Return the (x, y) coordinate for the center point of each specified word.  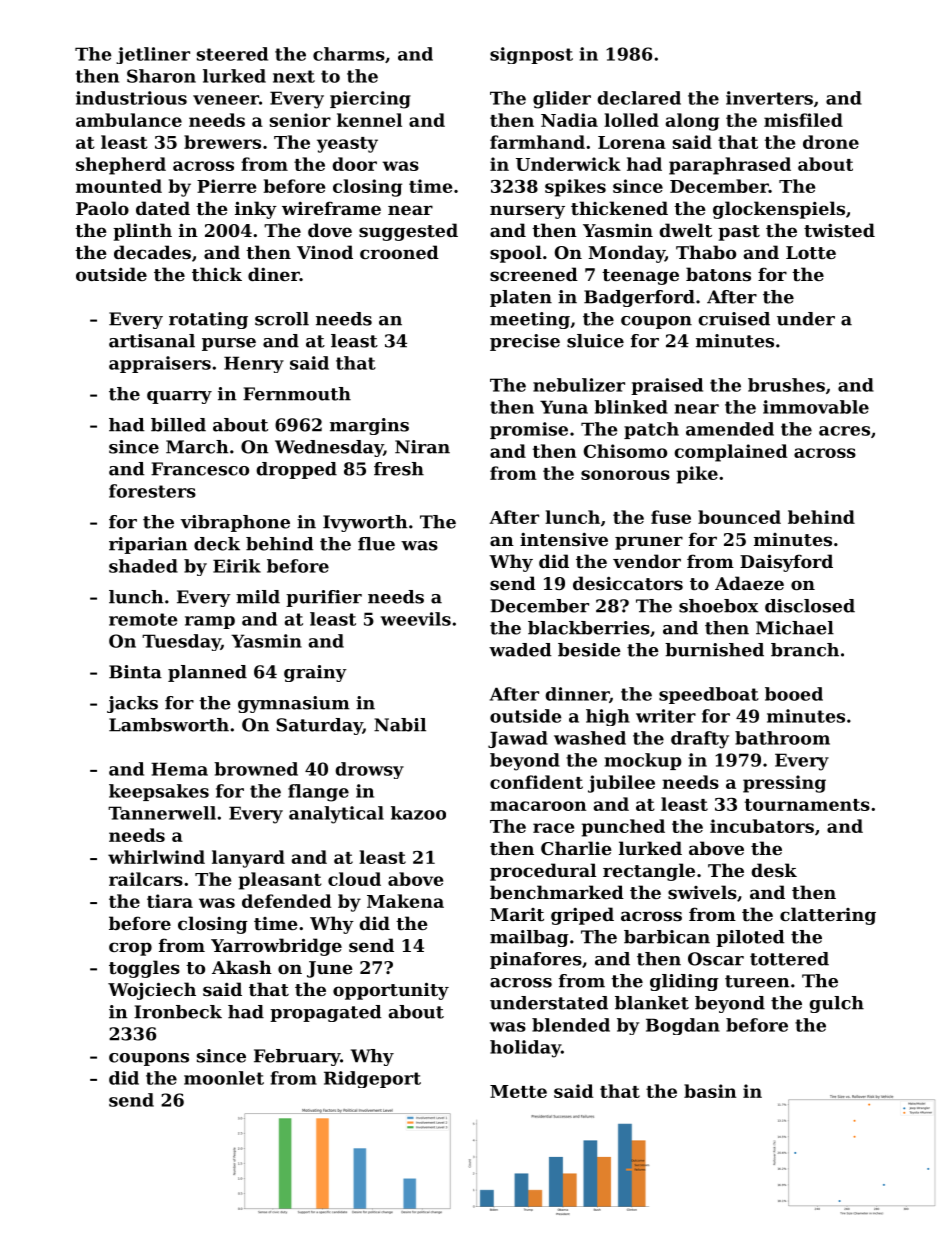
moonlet (224, 1078)
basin (710, 1091)
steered (232, 54)
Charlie (576, 848)
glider (562, 100)
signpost (531, 55)
